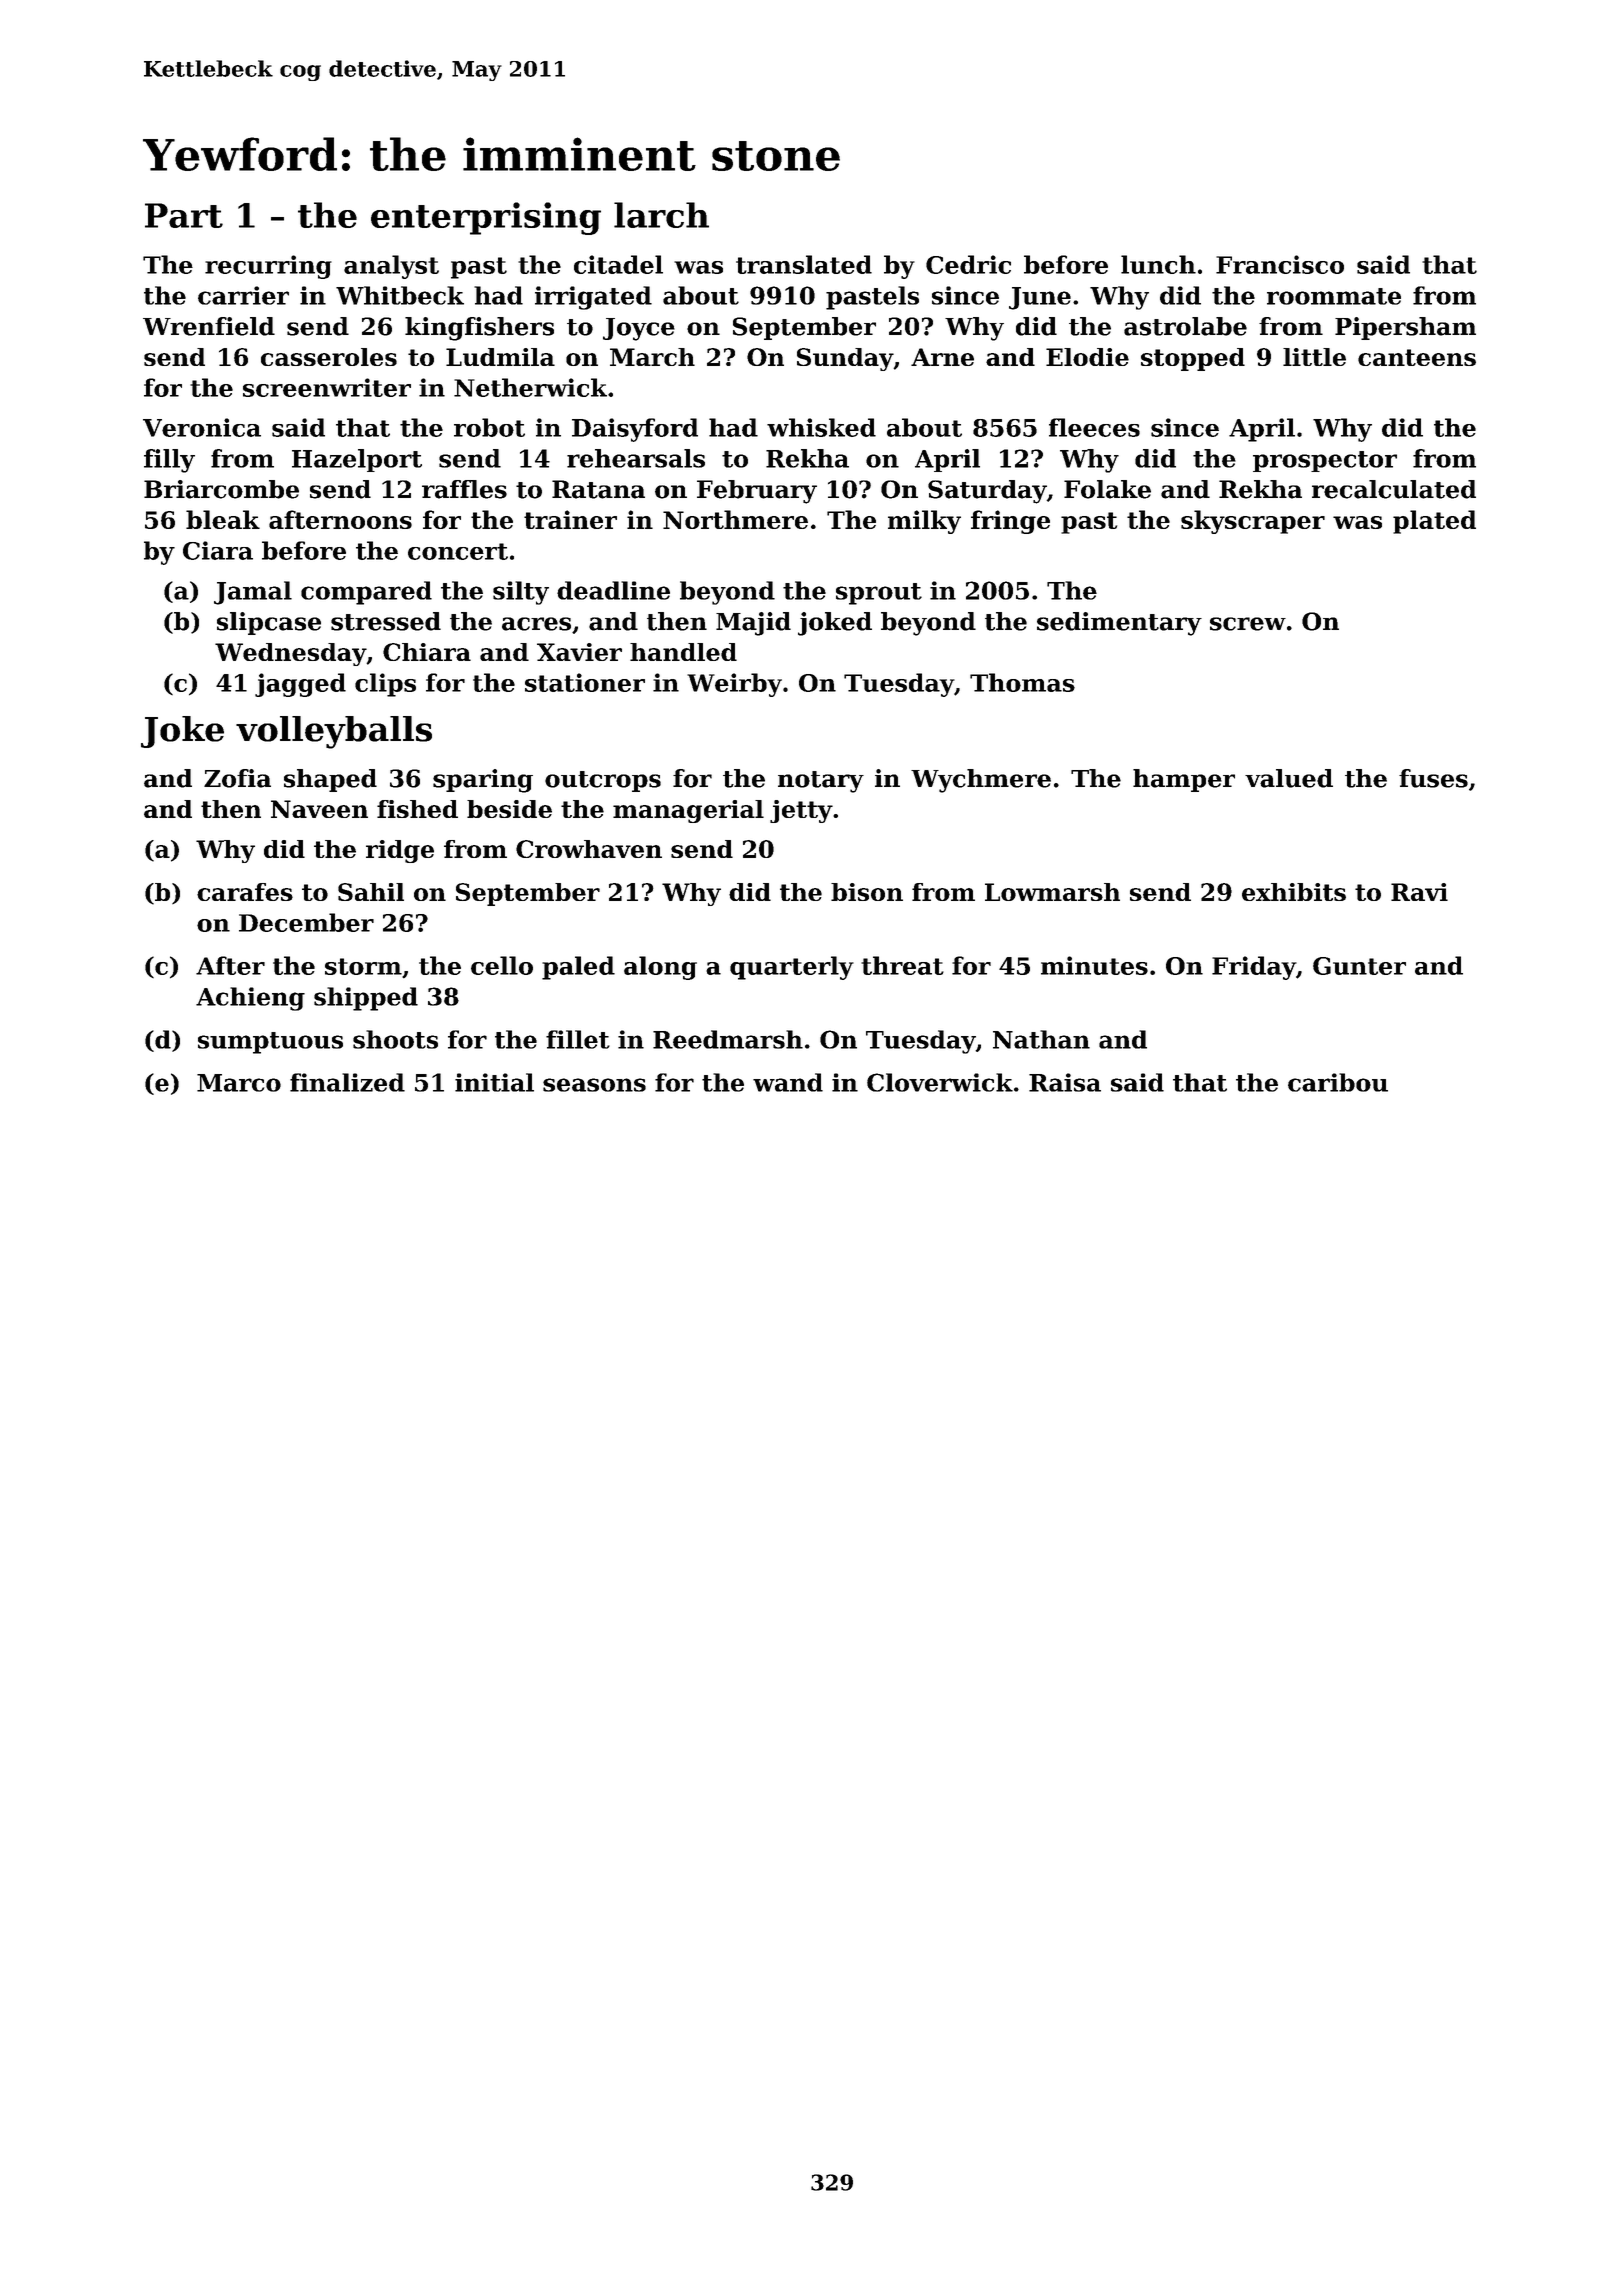  I want to click on acres, so click(536, 624).
